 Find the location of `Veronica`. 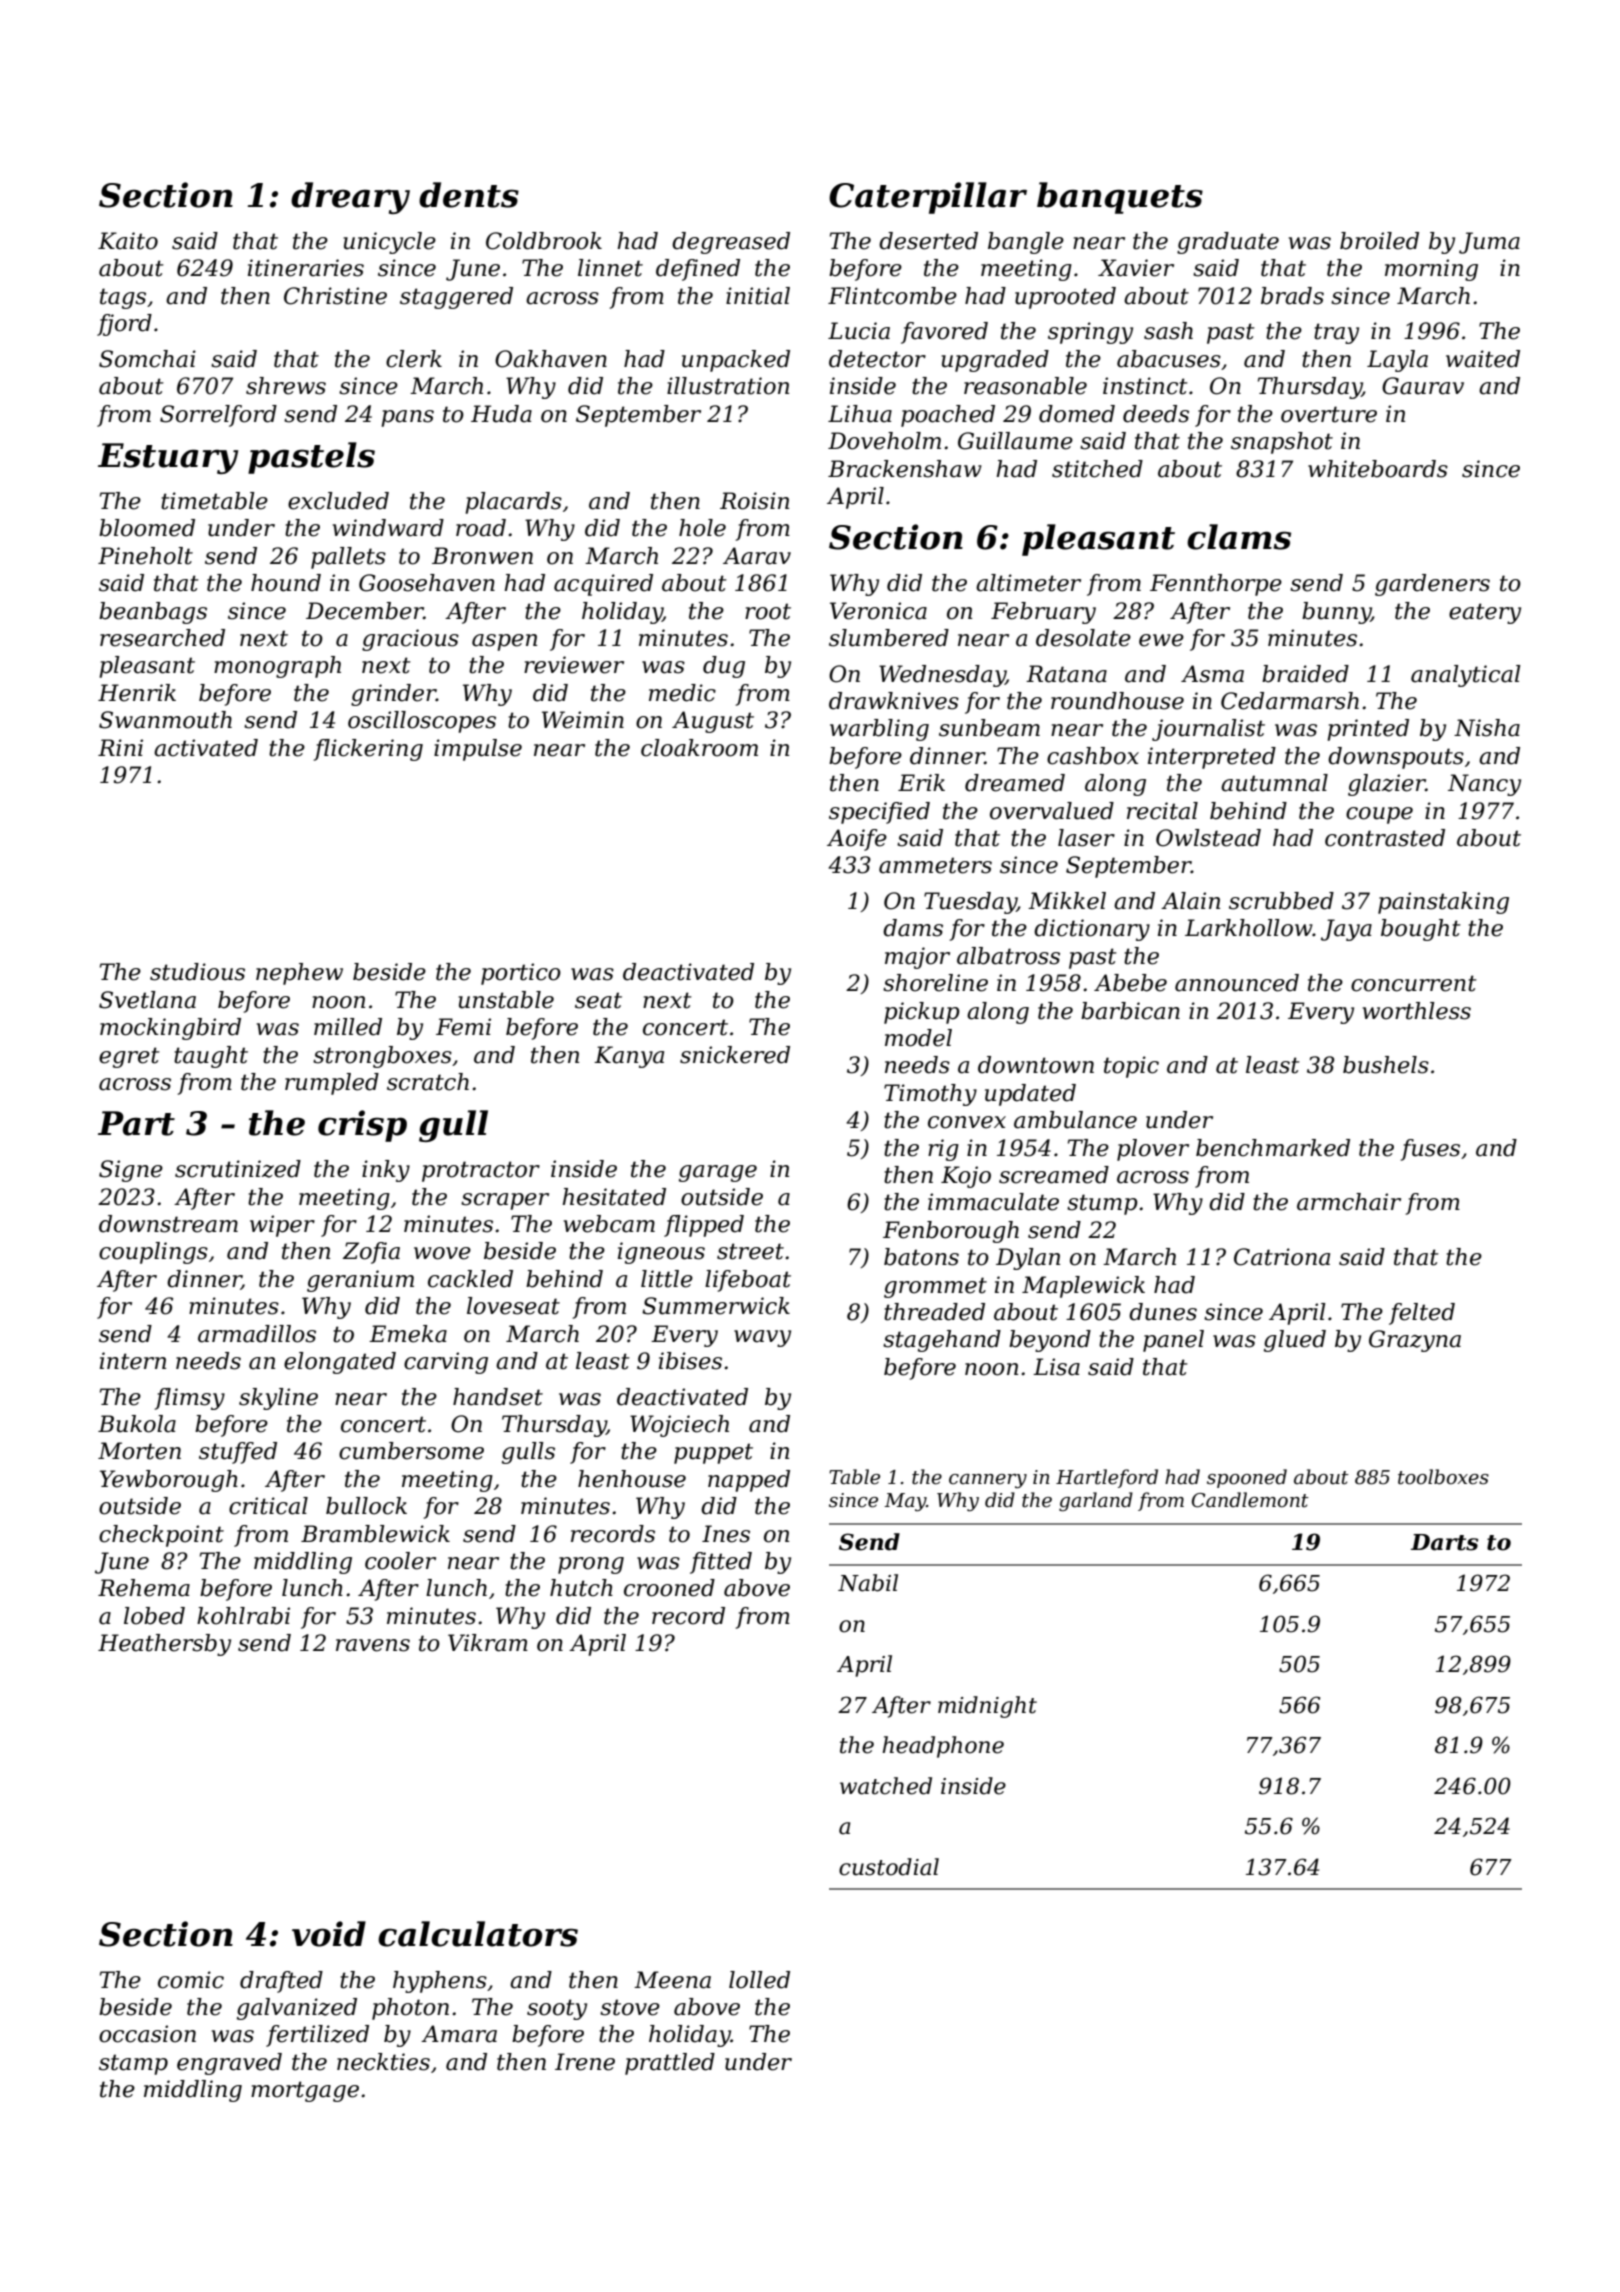

Veronica is located at coordinates (878, 611).
